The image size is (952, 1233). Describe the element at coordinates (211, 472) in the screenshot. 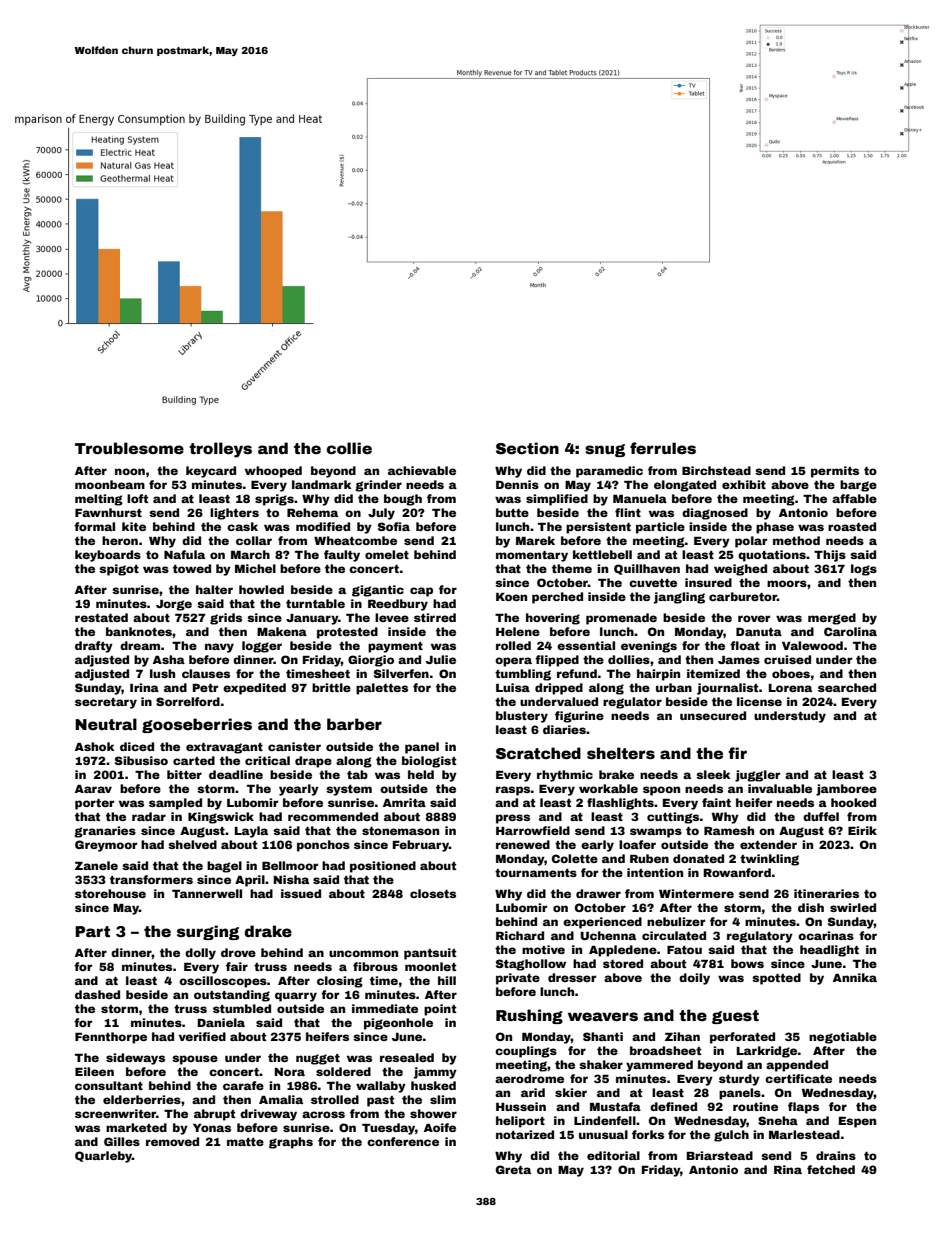

I see `keycard` at that location.
